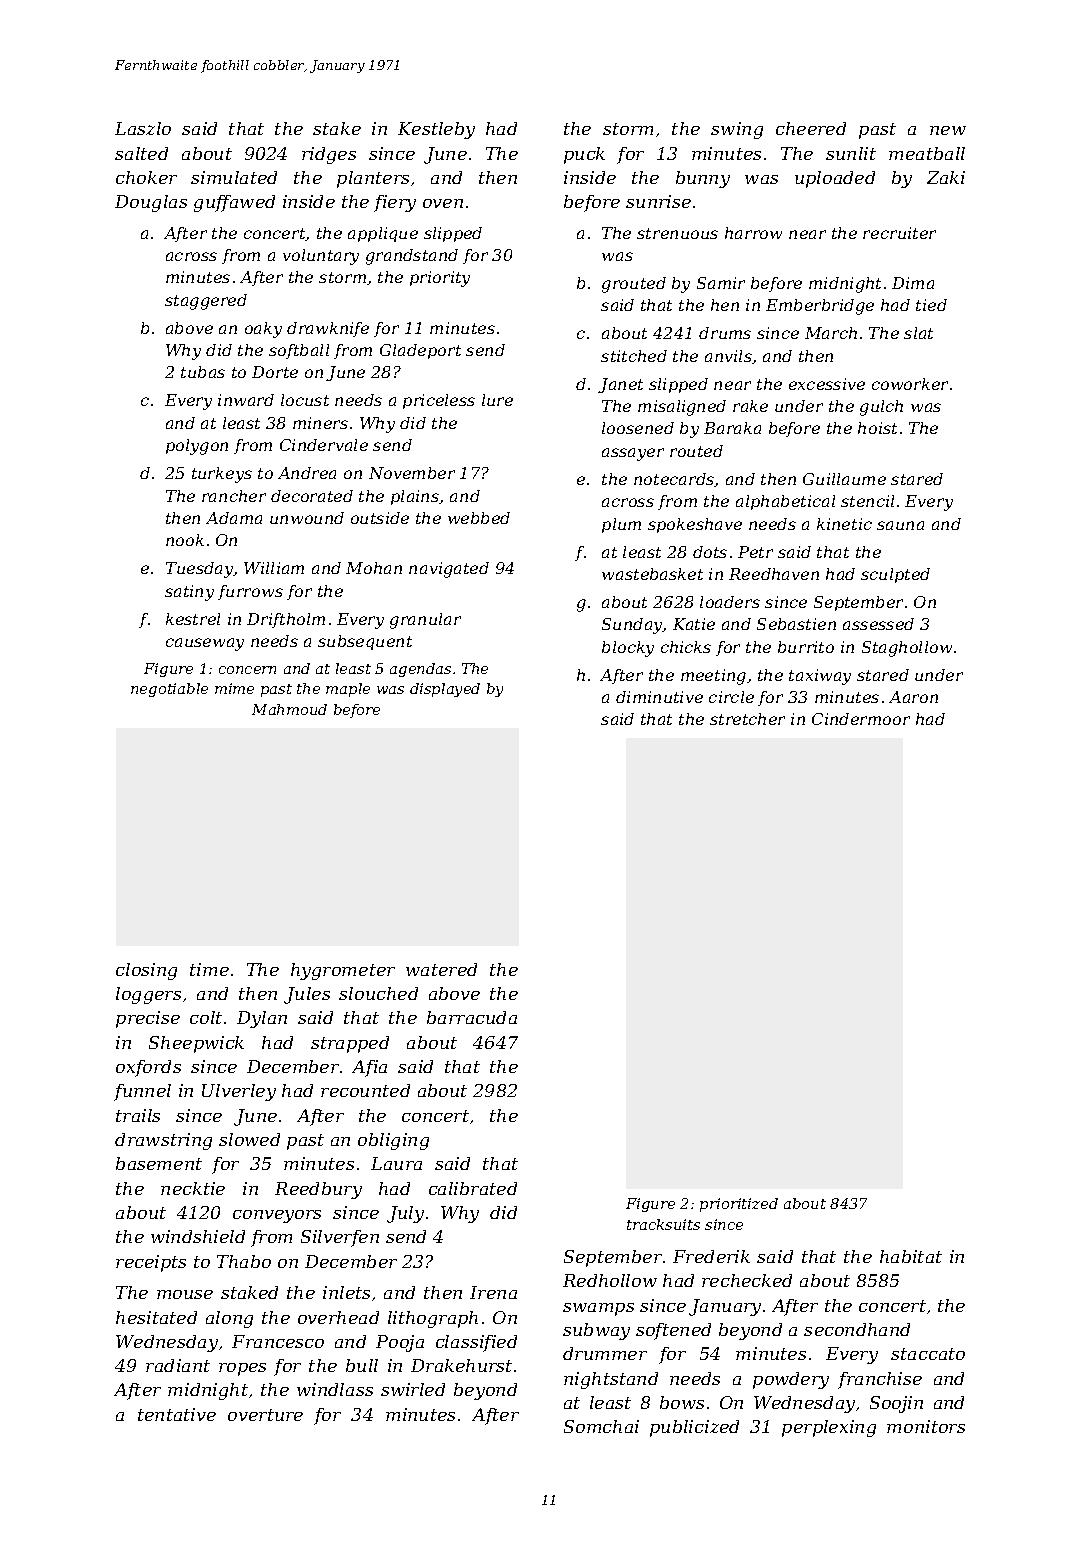  I want to click on ridges, so click(329, 155).
